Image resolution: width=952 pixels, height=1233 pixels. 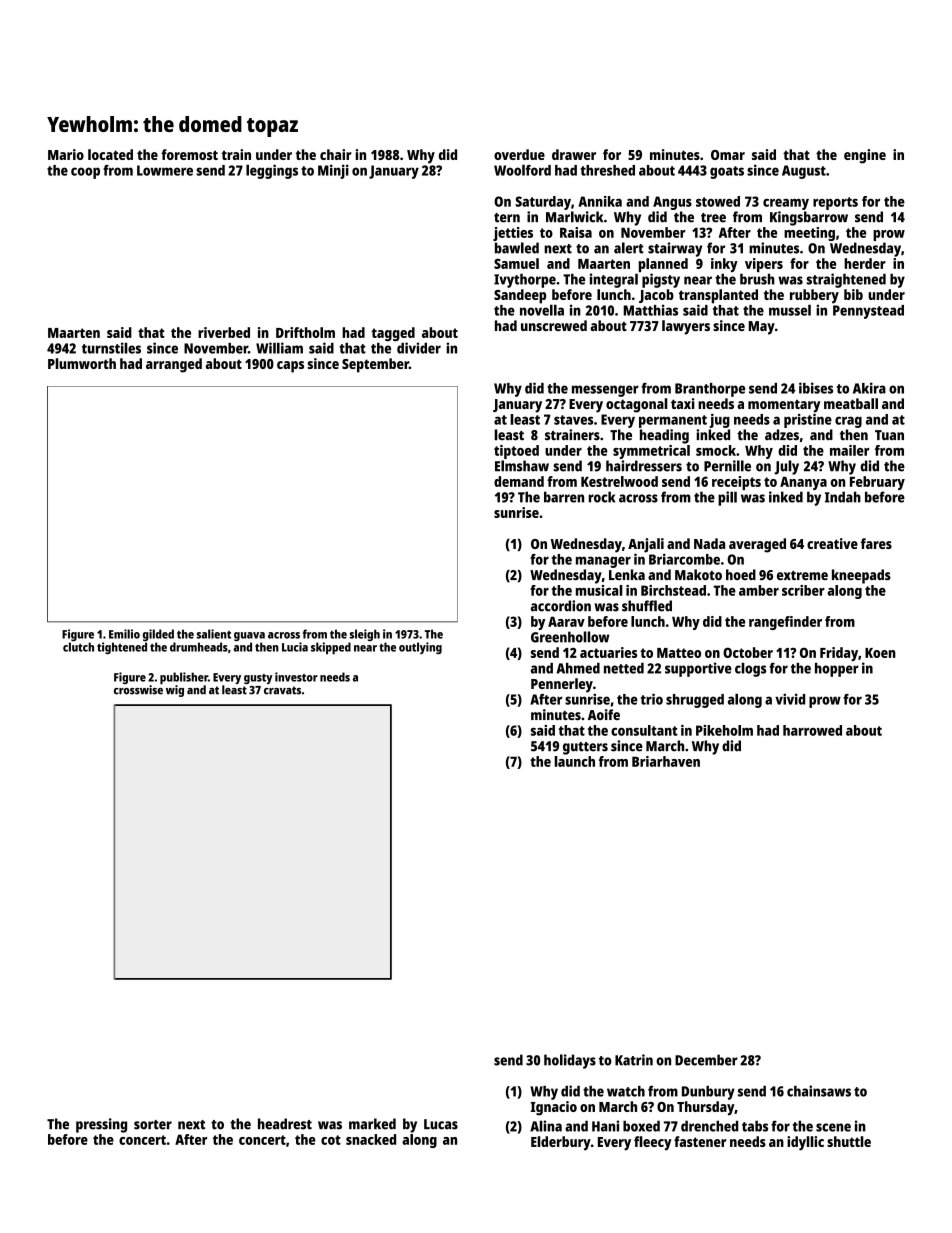 I want to click on sorter, so click(x=153, y=1125).
